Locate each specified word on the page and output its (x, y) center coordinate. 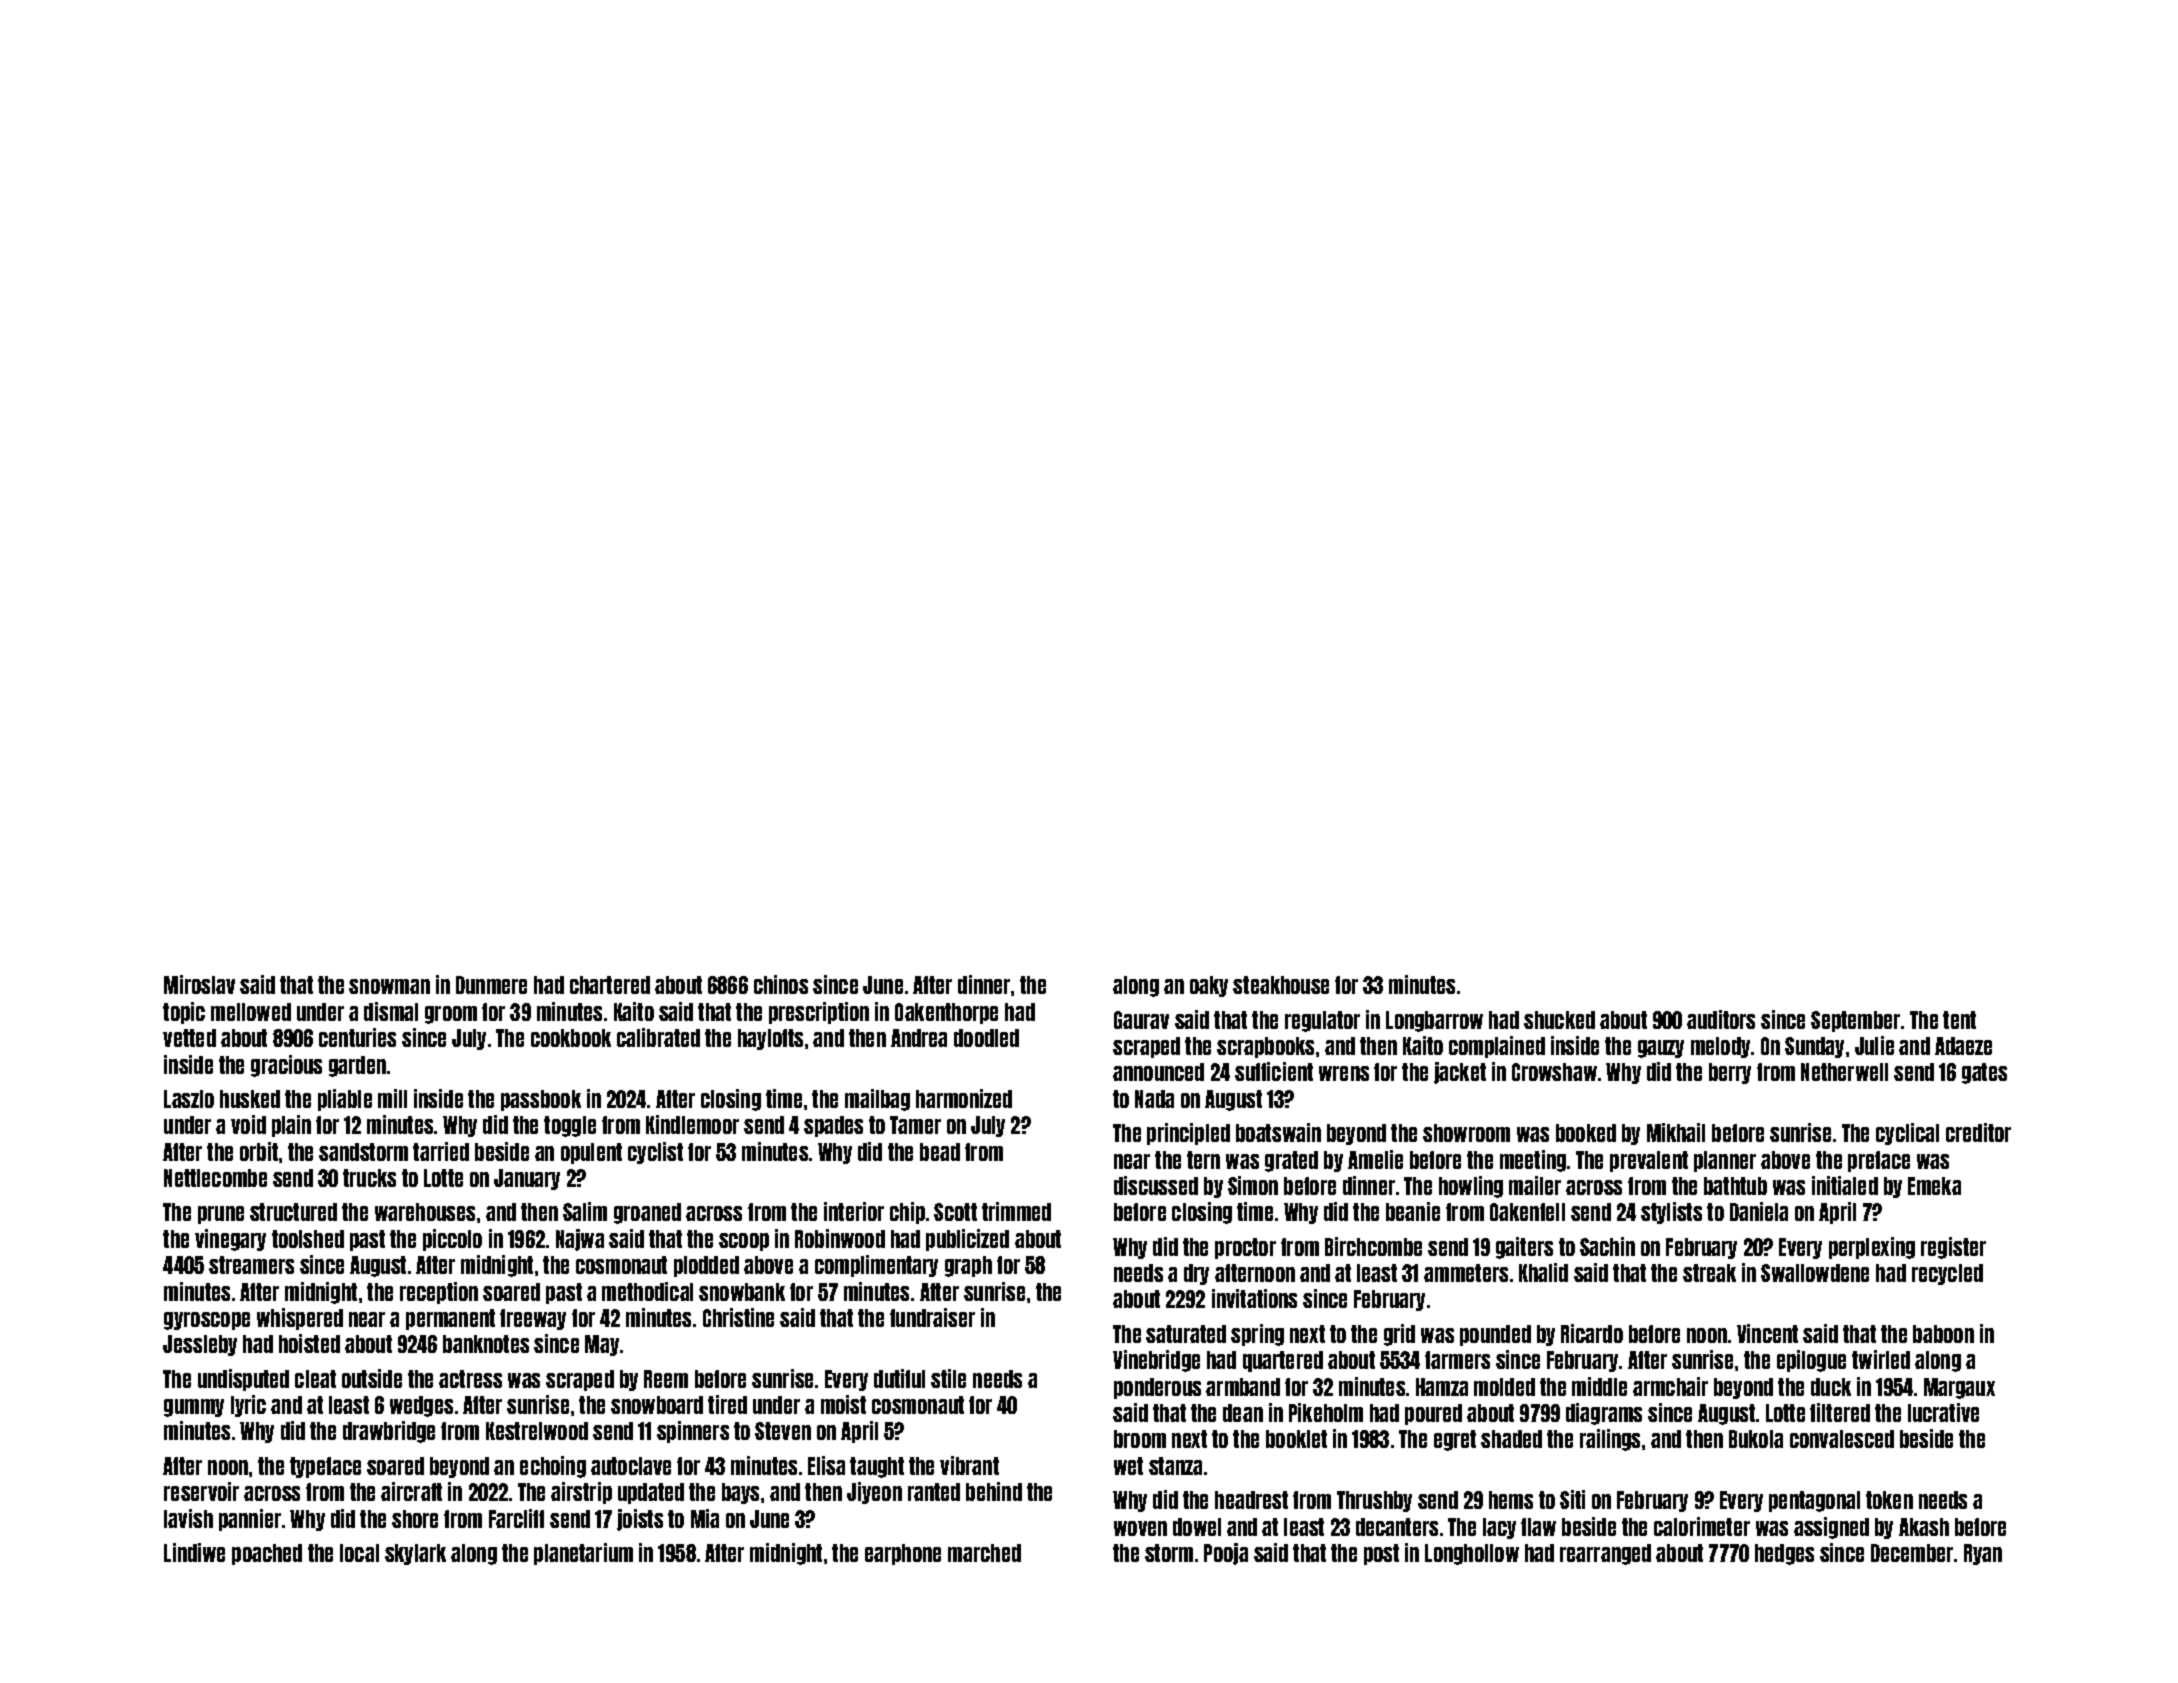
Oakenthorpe (946, 1013)
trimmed (1016, 1211)
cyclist (655, 1153)
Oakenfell (1527, 1212)
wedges (421, 1406)
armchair (1670, 1386)
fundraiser (932, 1317)
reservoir (201, 1491)
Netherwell (1844, 1072)
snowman (389, 986)
